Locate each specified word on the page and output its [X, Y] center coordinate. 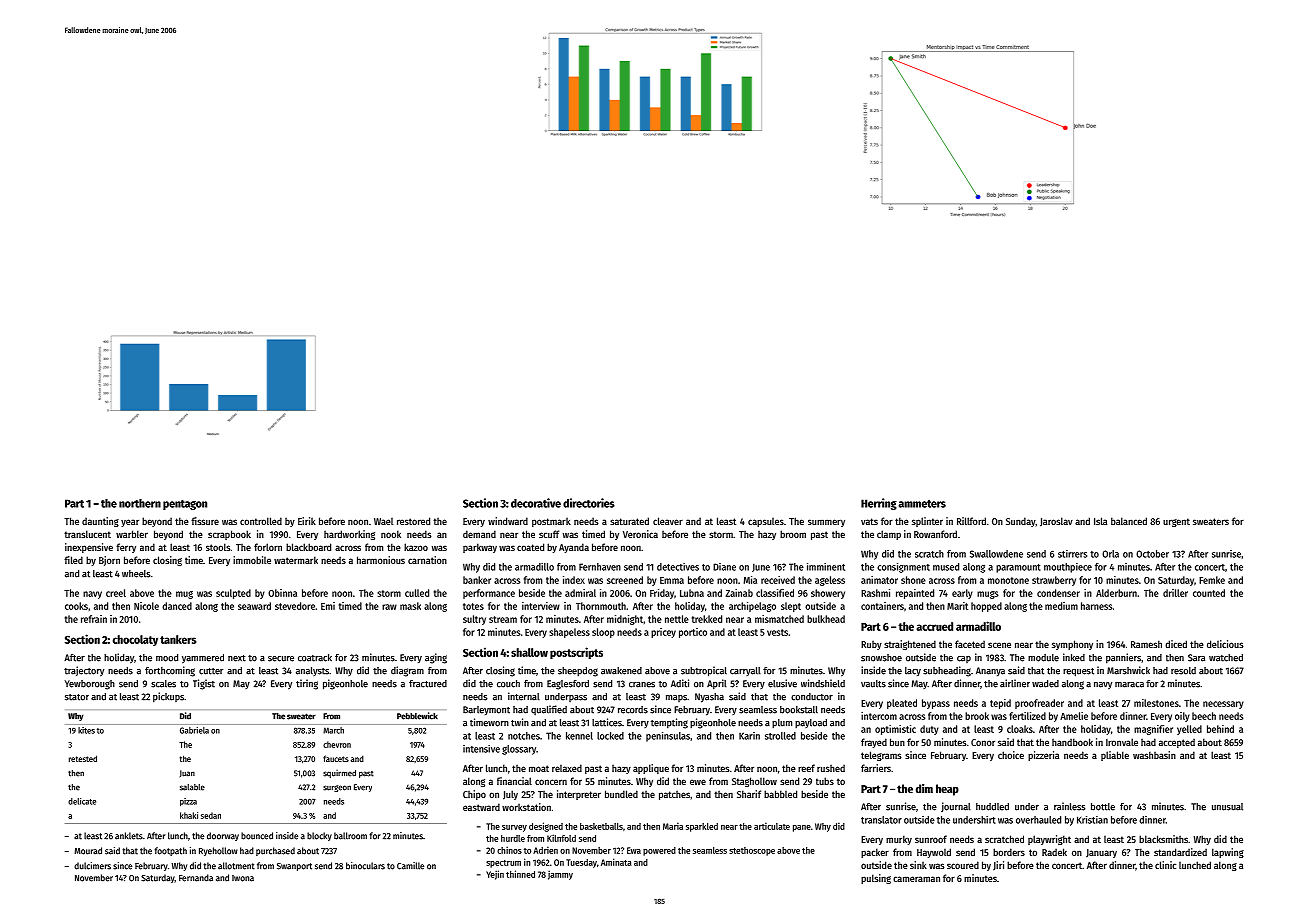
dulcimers [92, 866]
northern [140, 503]
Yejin [495, 875]
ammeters [922, 504]
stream [503, 619]
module [1043, 658]
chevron [337, 744]
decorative [536, 503]
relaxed [567, 768]
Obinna [282, 593]
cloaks [1020, 729]
